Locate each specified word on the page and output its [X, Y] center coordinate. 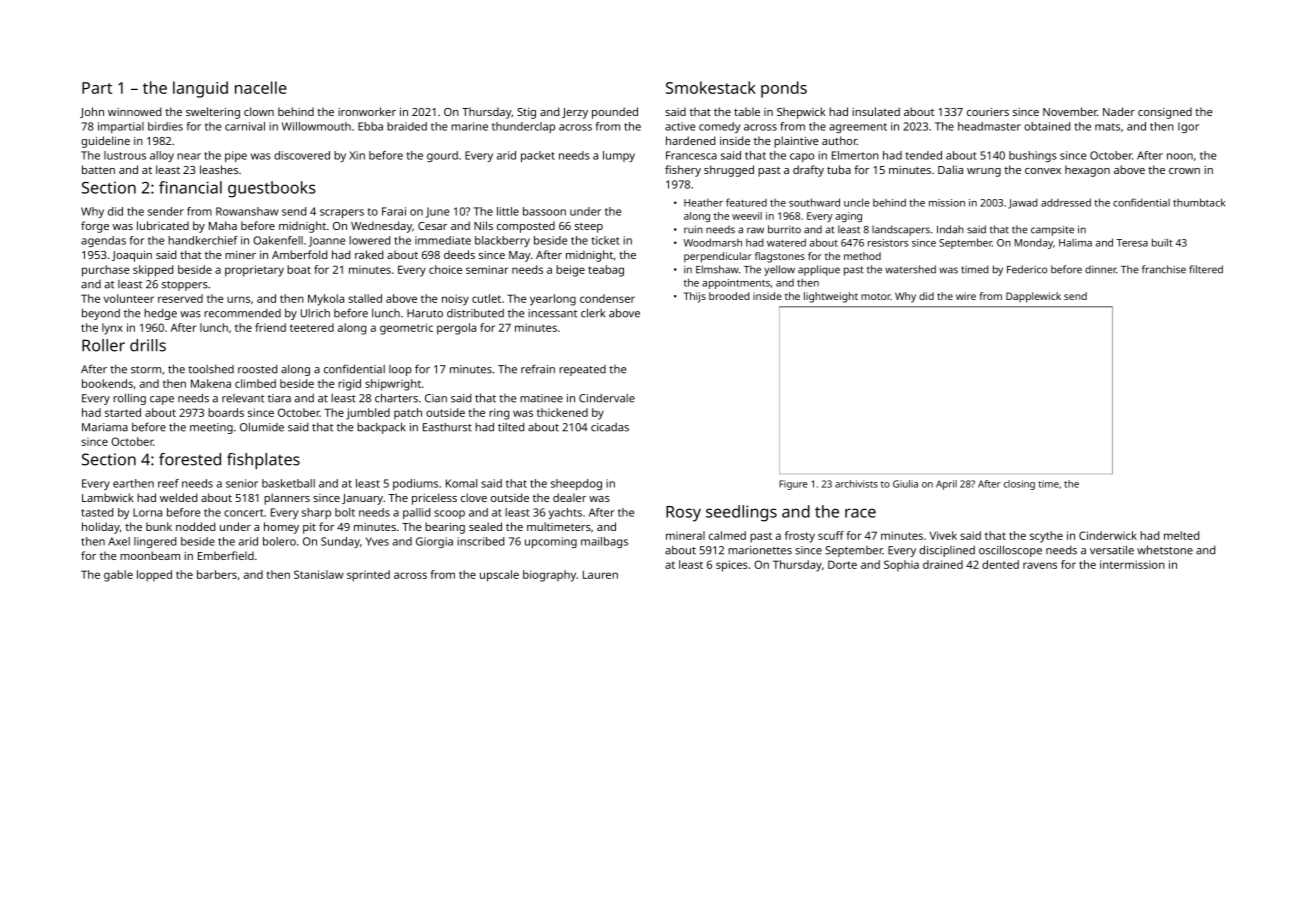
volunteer [129, 298]
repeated [582, 370]
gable [118, 576]
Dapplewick [1033, 297]
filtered [1206, 269]
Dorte [842, 564]
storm [146, 370]
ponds [784, 89]
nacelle [261, 87]
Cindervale [607, 398]
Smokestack [711, 87]
